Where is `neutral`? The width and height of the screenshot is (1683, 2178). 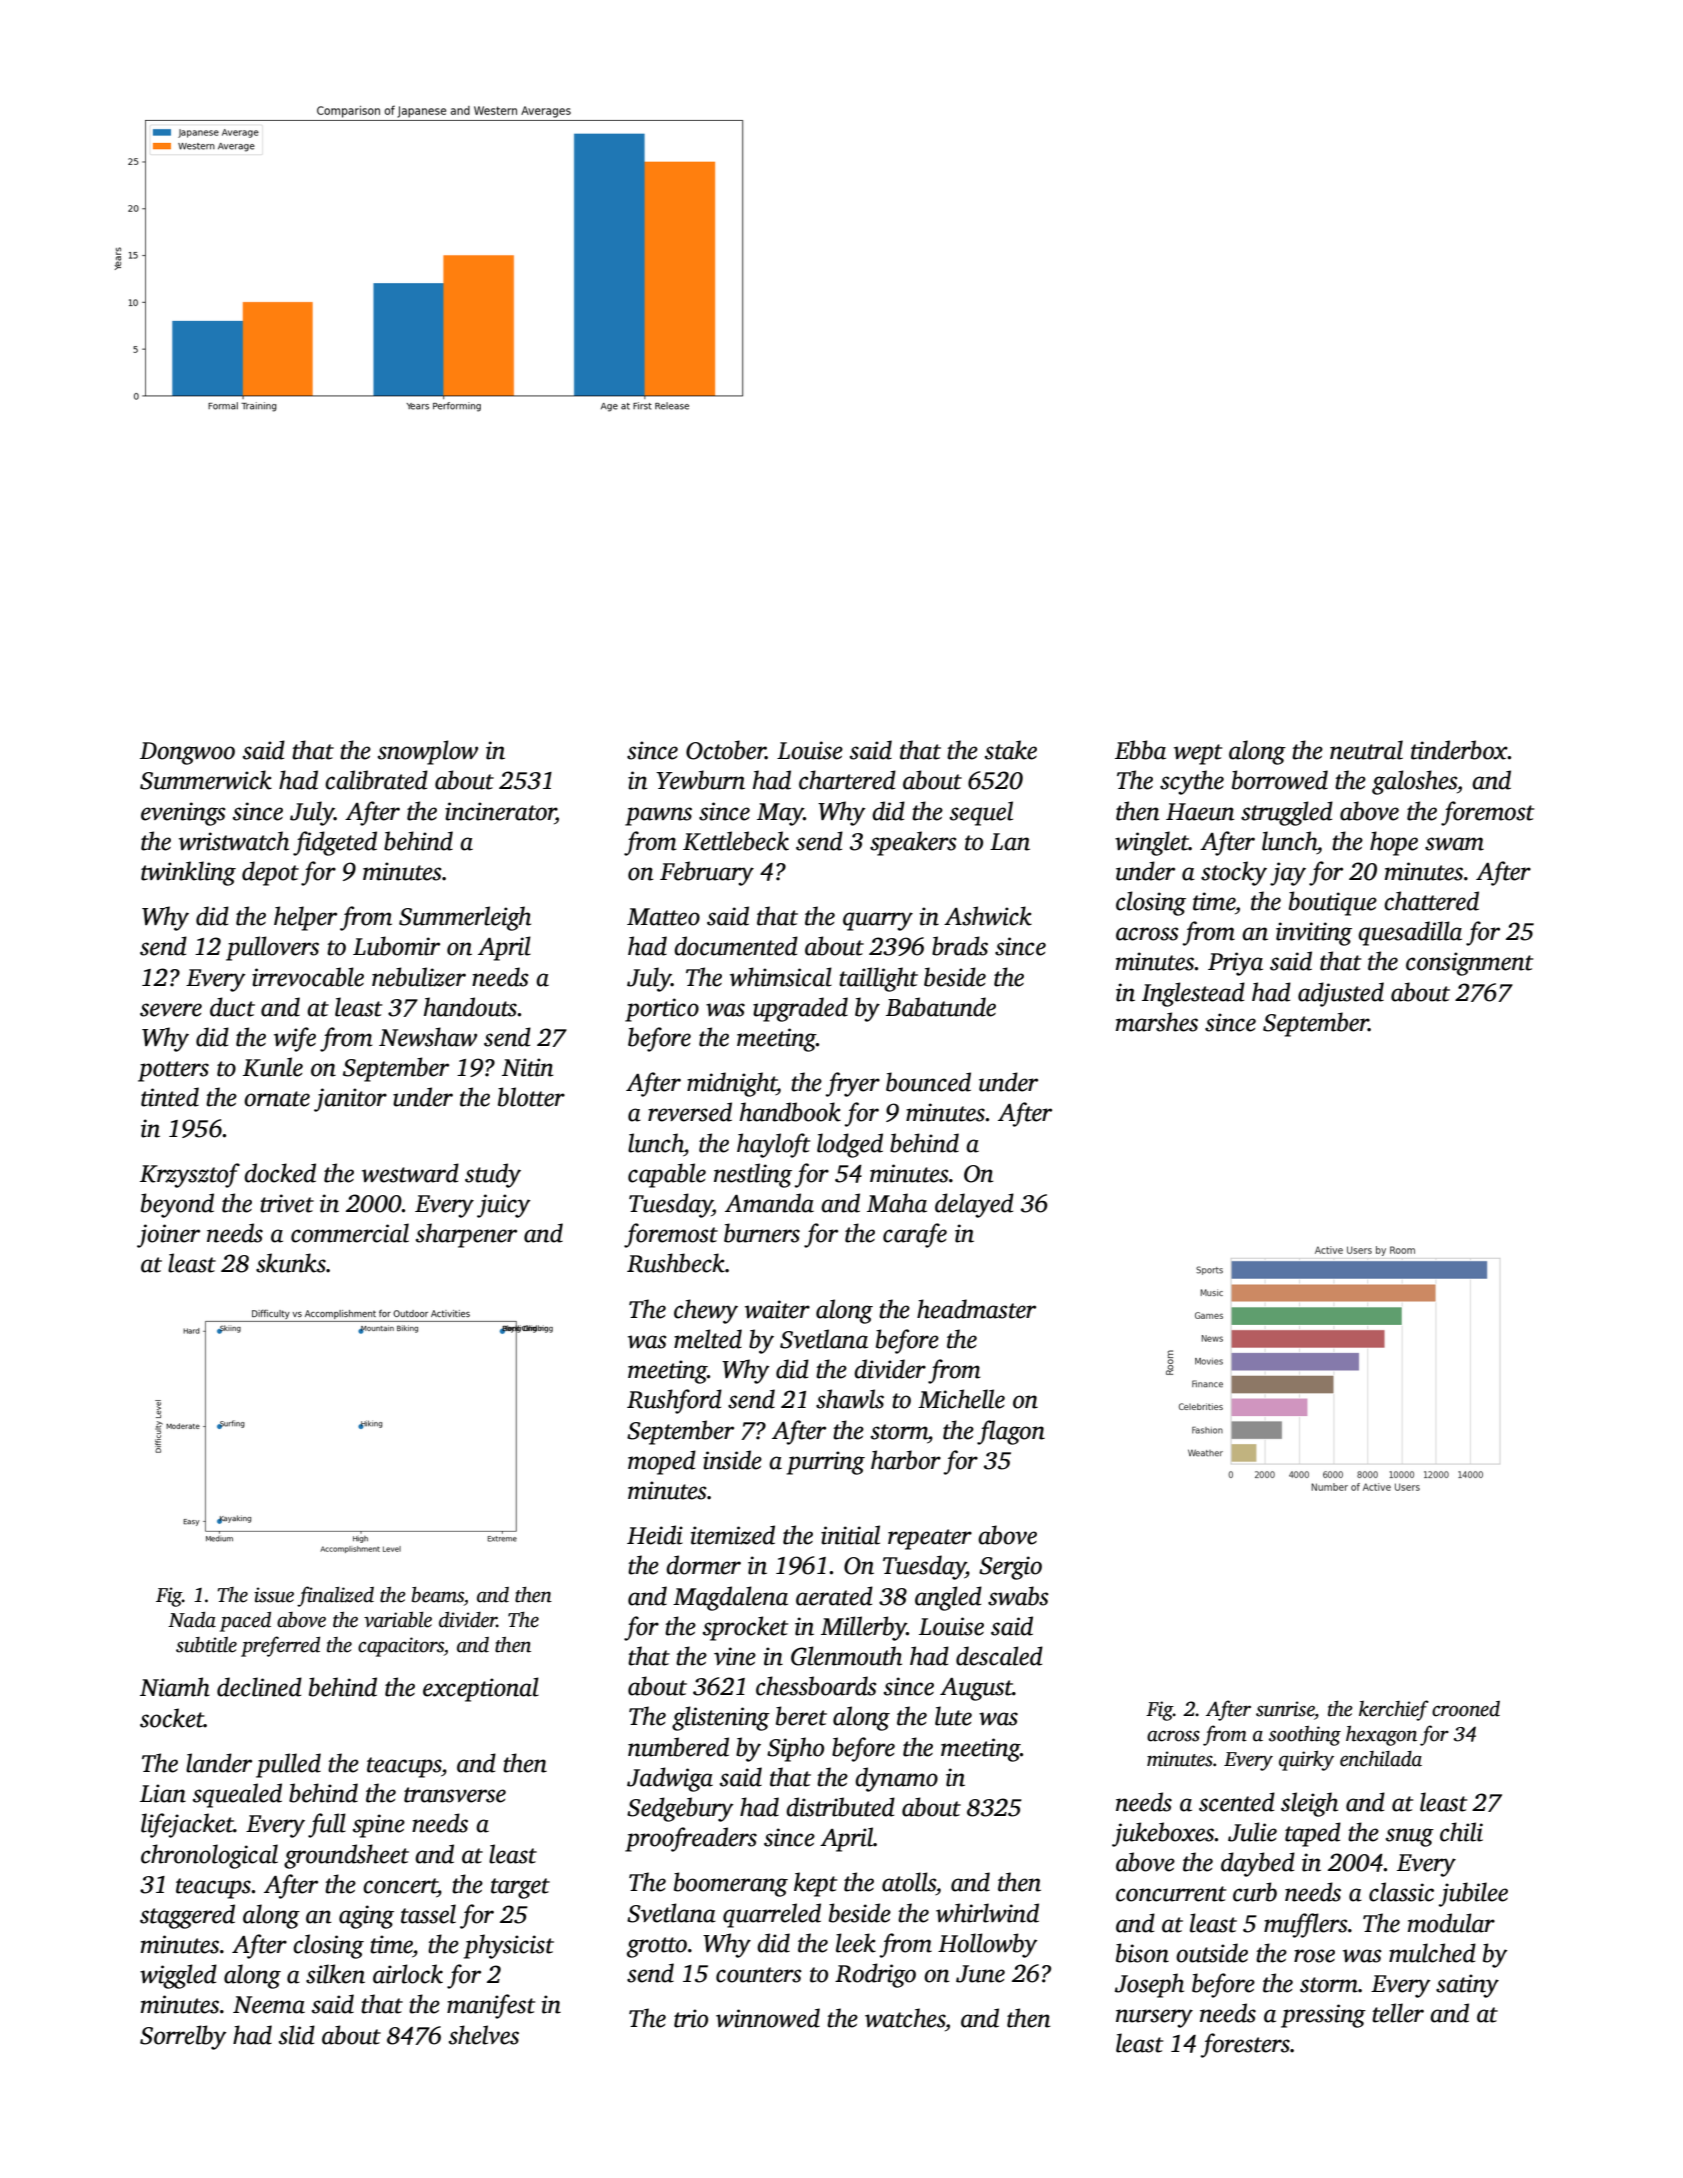
neutral is located at coordinates (1366, 750).
